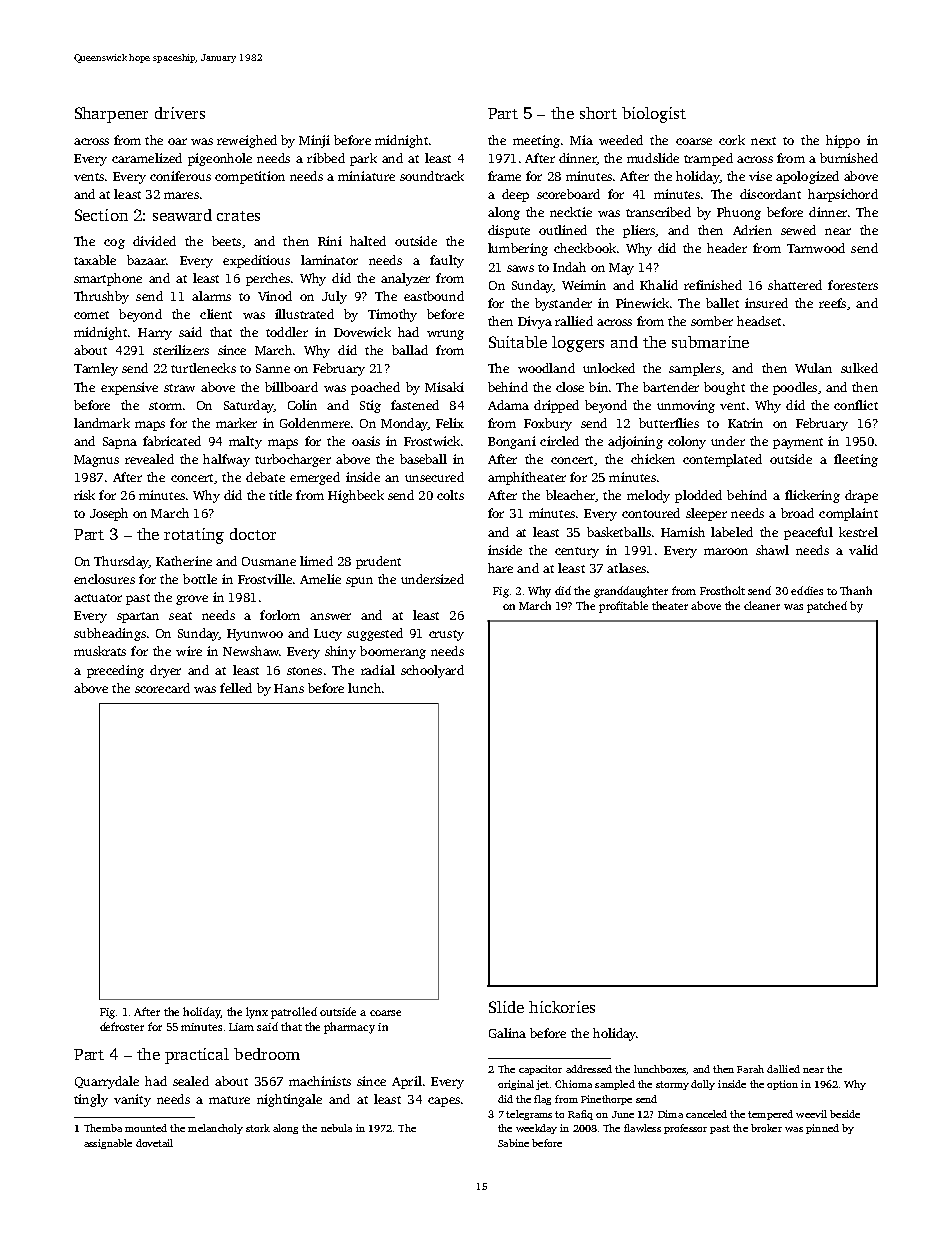 This image has width=952, height=1233. Describe the element at coordinates (513, 1143) in the image. I see `Sabine` at that location.
